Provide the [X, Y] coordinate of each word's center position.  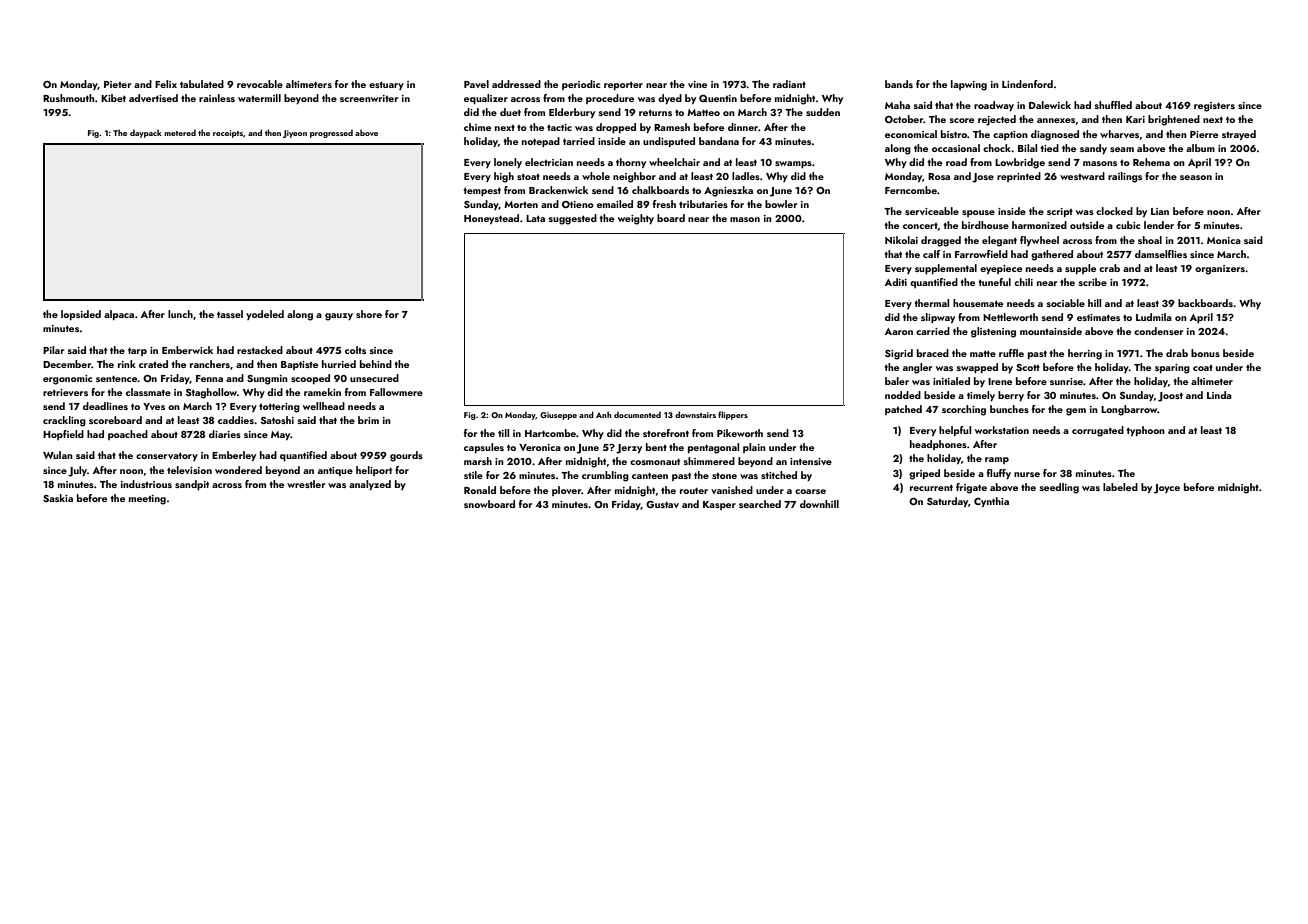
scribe [1093, 282]
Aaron [899, 331]
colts [355, 350]
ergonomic [67, 380]
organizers [1220, 270]
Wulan [58, 455]
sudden [823, 112]
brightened [1174, 120]
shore [369, 314]
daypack [146, 133]
